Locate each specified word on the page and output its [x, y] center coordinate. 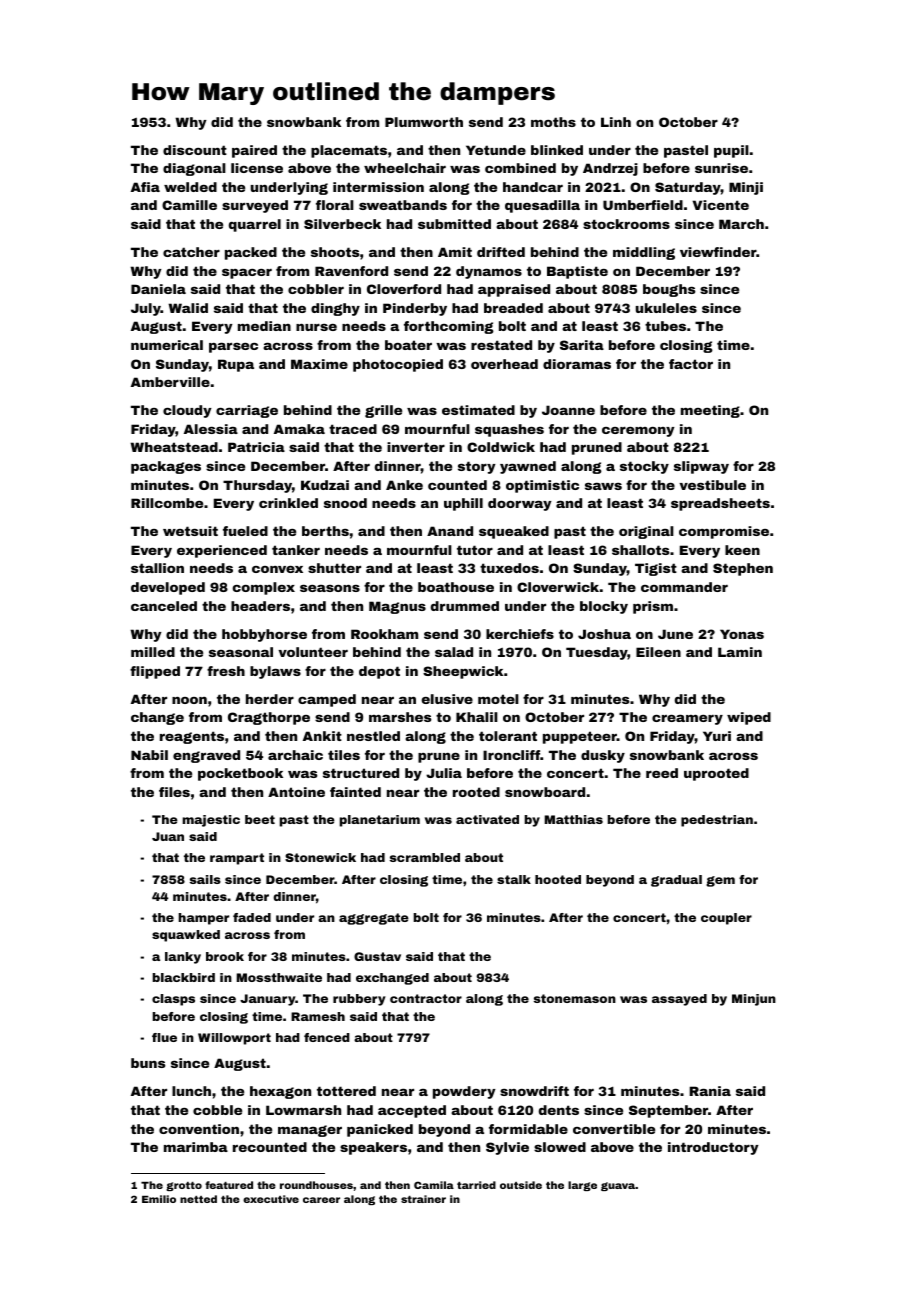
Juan [168, 836]
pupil [731, 151]
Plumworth [424, 122]
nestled [373, 736]
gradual [676, 881]
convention [199, 1129]
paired [254, 151]
